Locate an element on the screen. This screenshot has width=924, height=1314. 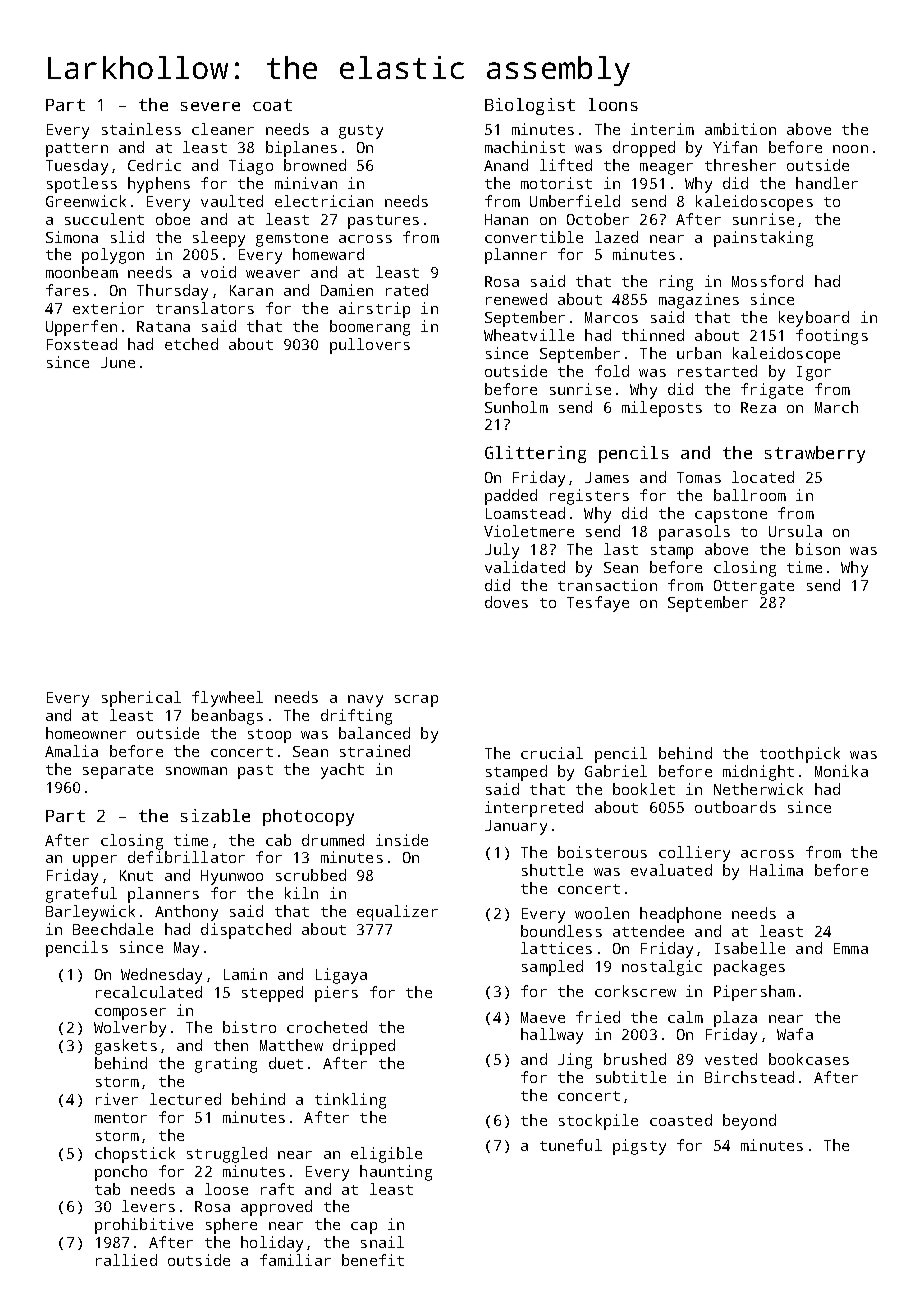
Mossford is located at coordinates (767, 281).
